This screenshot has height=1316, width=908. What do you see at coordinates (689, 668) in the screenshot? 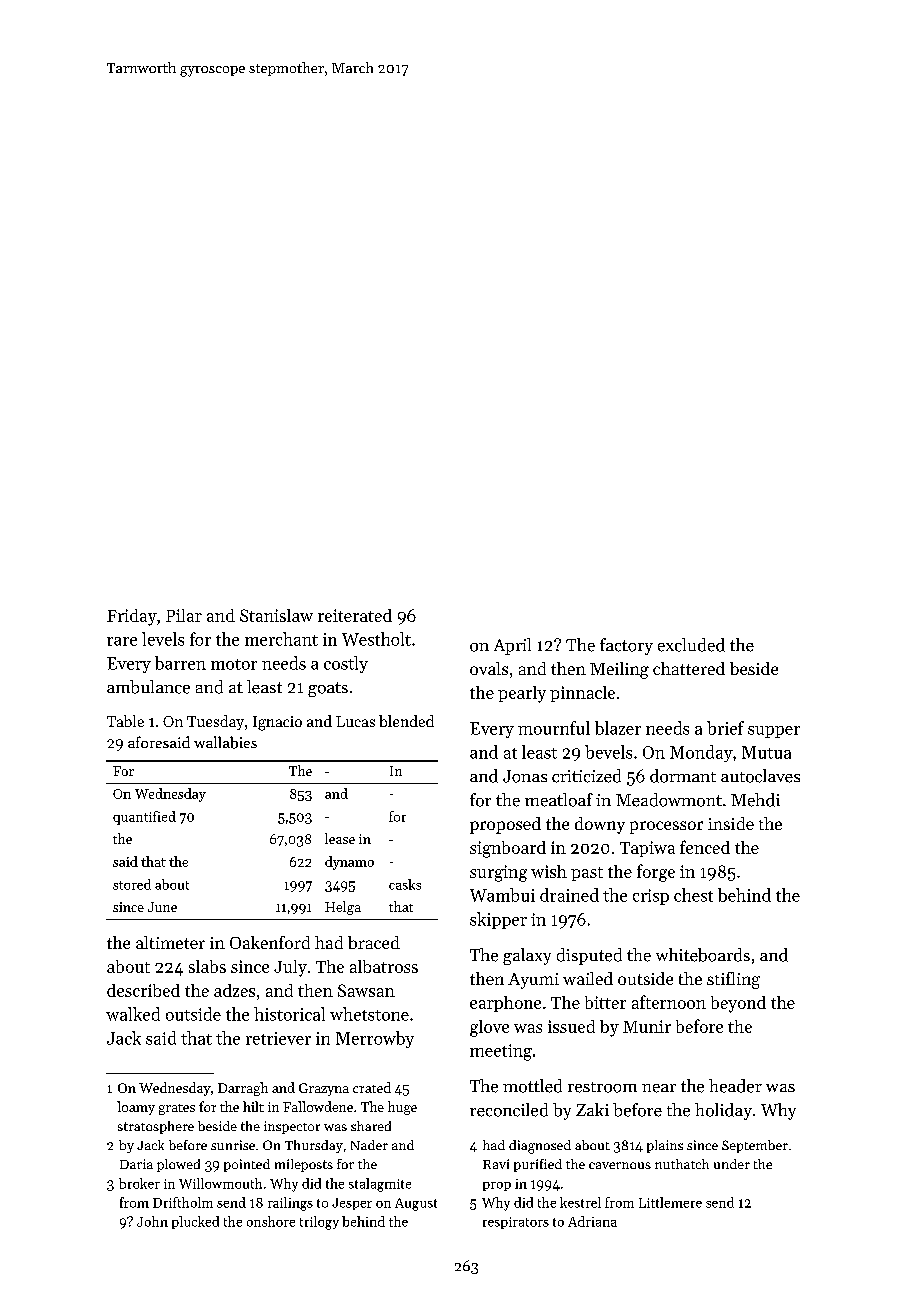
I see `chattered` at bounding box center [689, 668].
